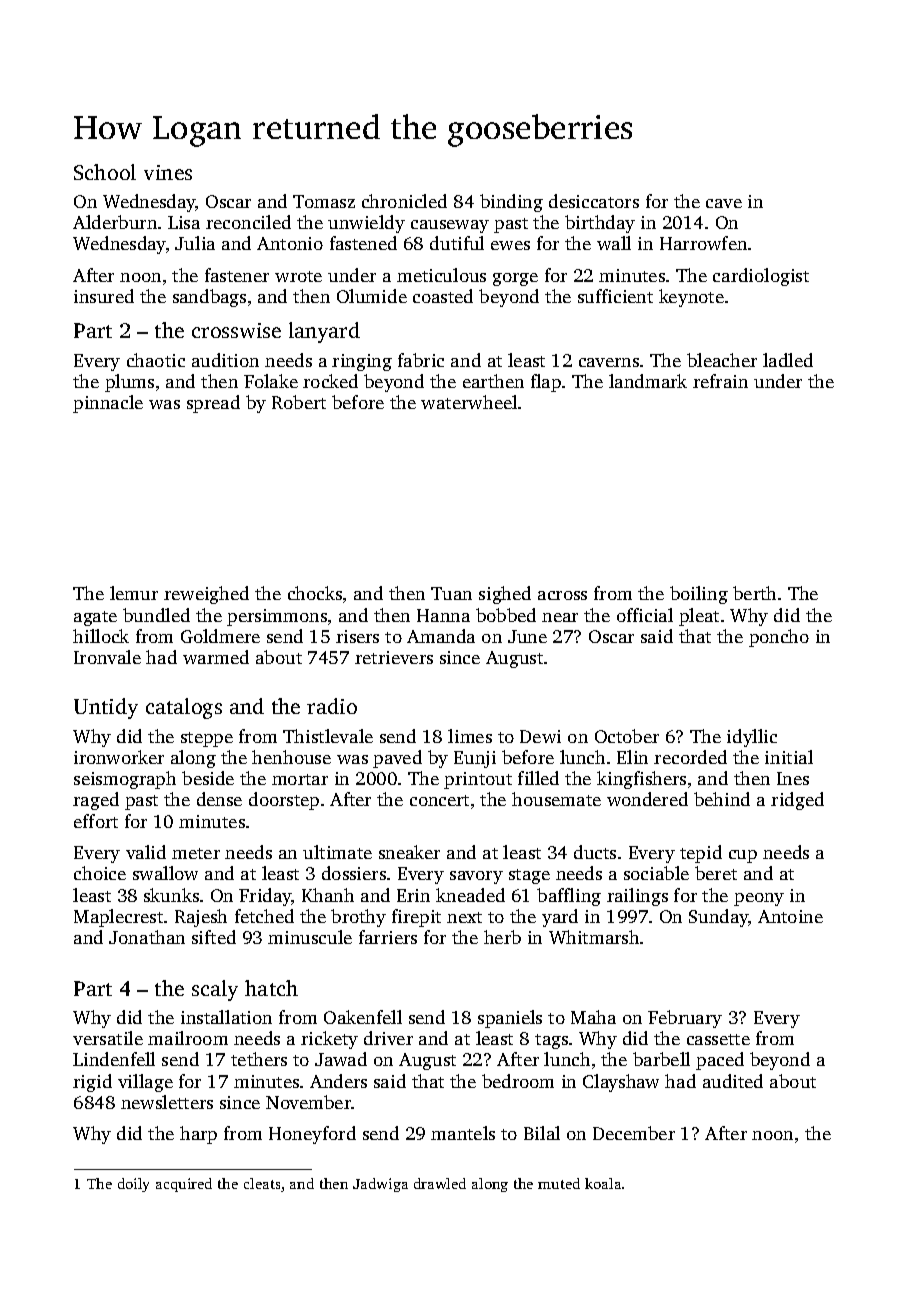  I want to click on koala, so click(603, 1183).
